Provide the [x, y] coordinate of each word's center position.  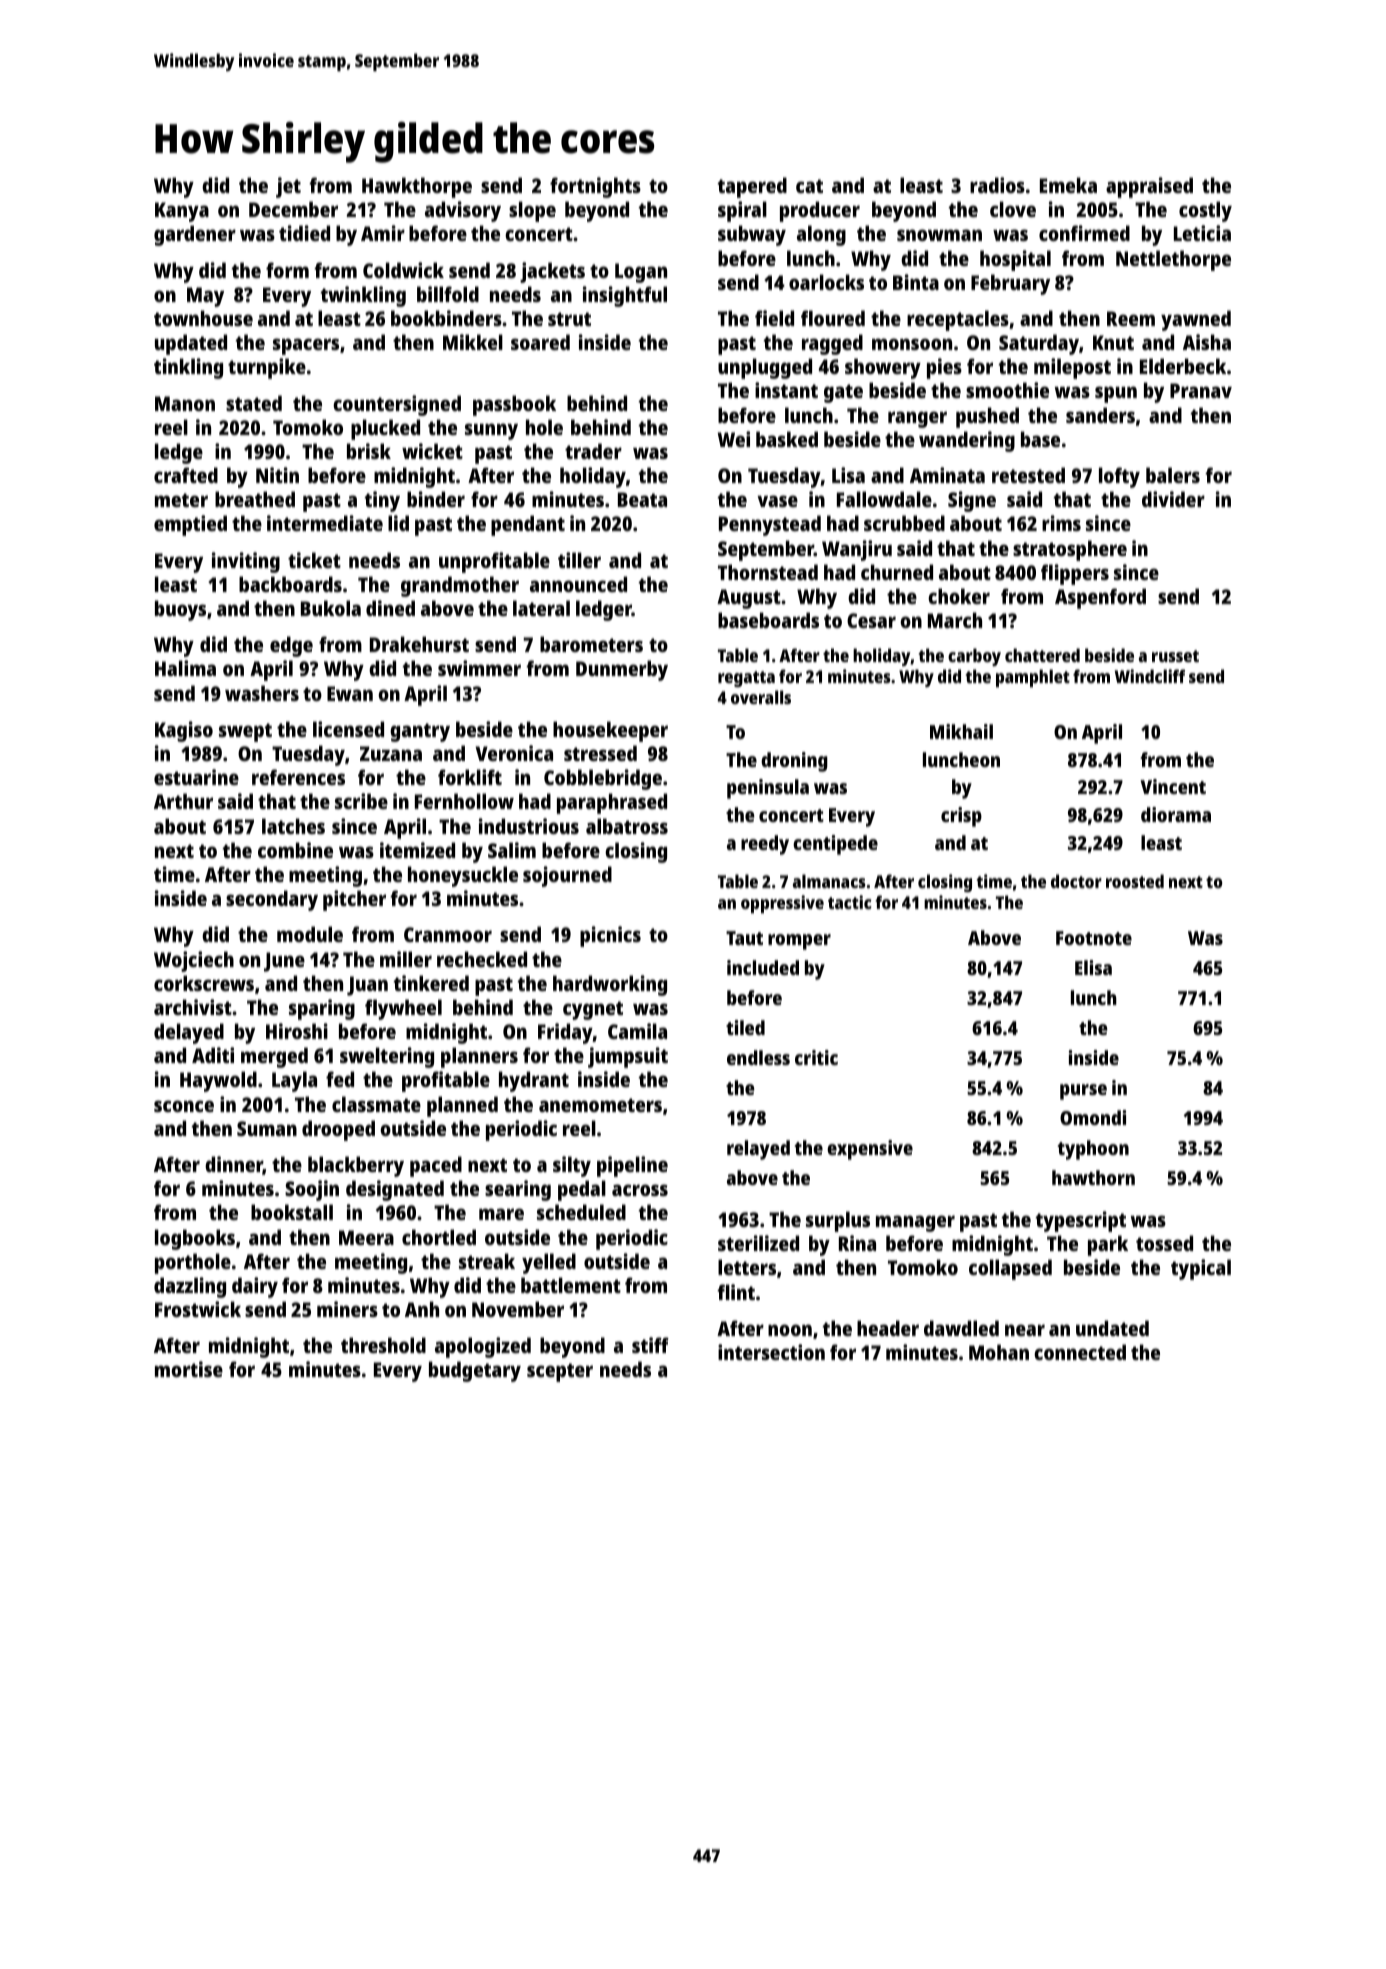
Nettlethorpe [1173, 260]
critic [816, 1057]
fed [340, 1079]
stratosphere [1070, 550]
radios [997, 185]
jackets [552, 272]
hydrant [534, 1081]
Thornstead [768, 572]
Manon [185, 403]
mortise [189, 1369]
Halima [185, 668]
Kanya [182, 212]
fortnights [595, 187]
